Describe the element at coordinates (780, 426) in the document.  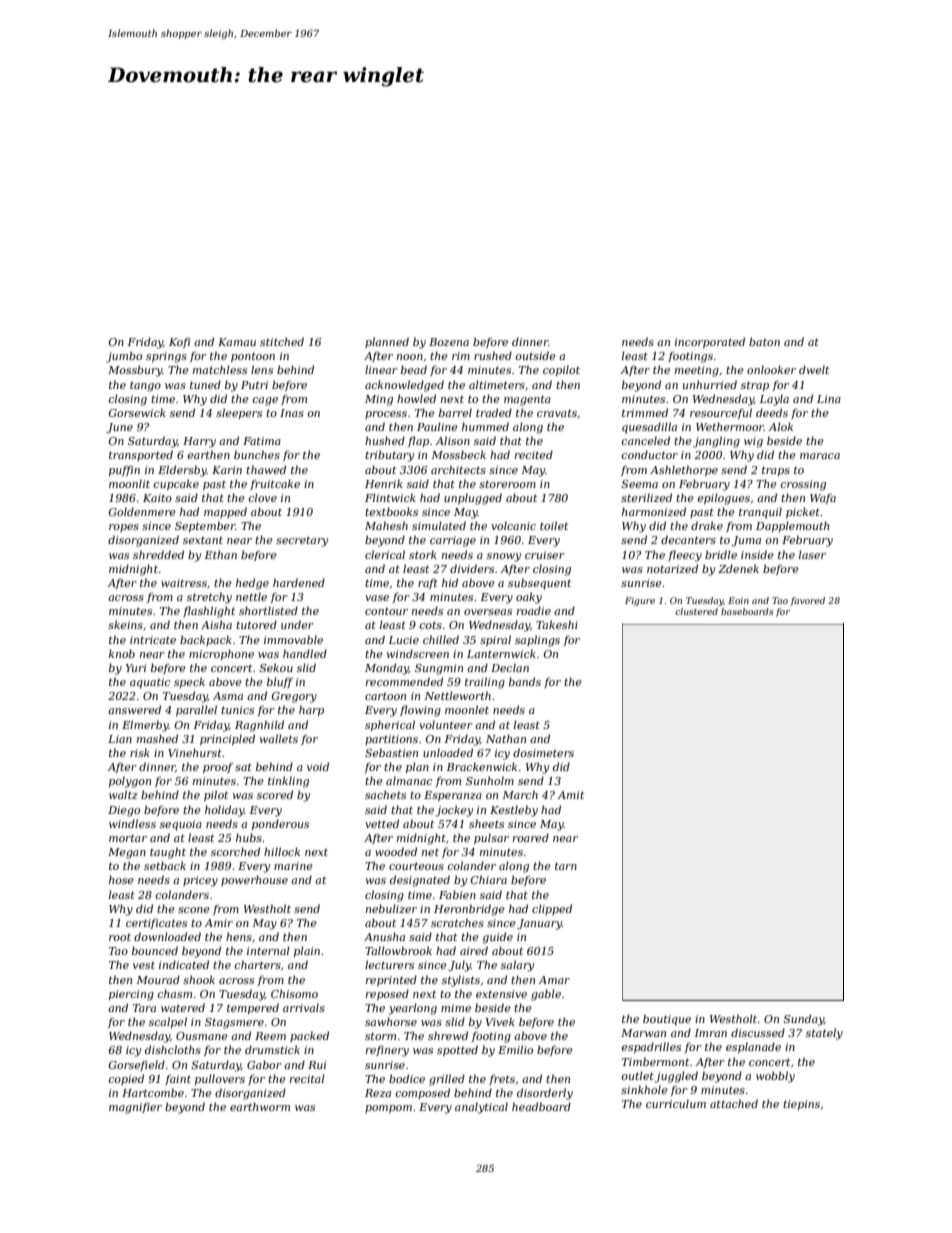
I see `Alok` at that location.
